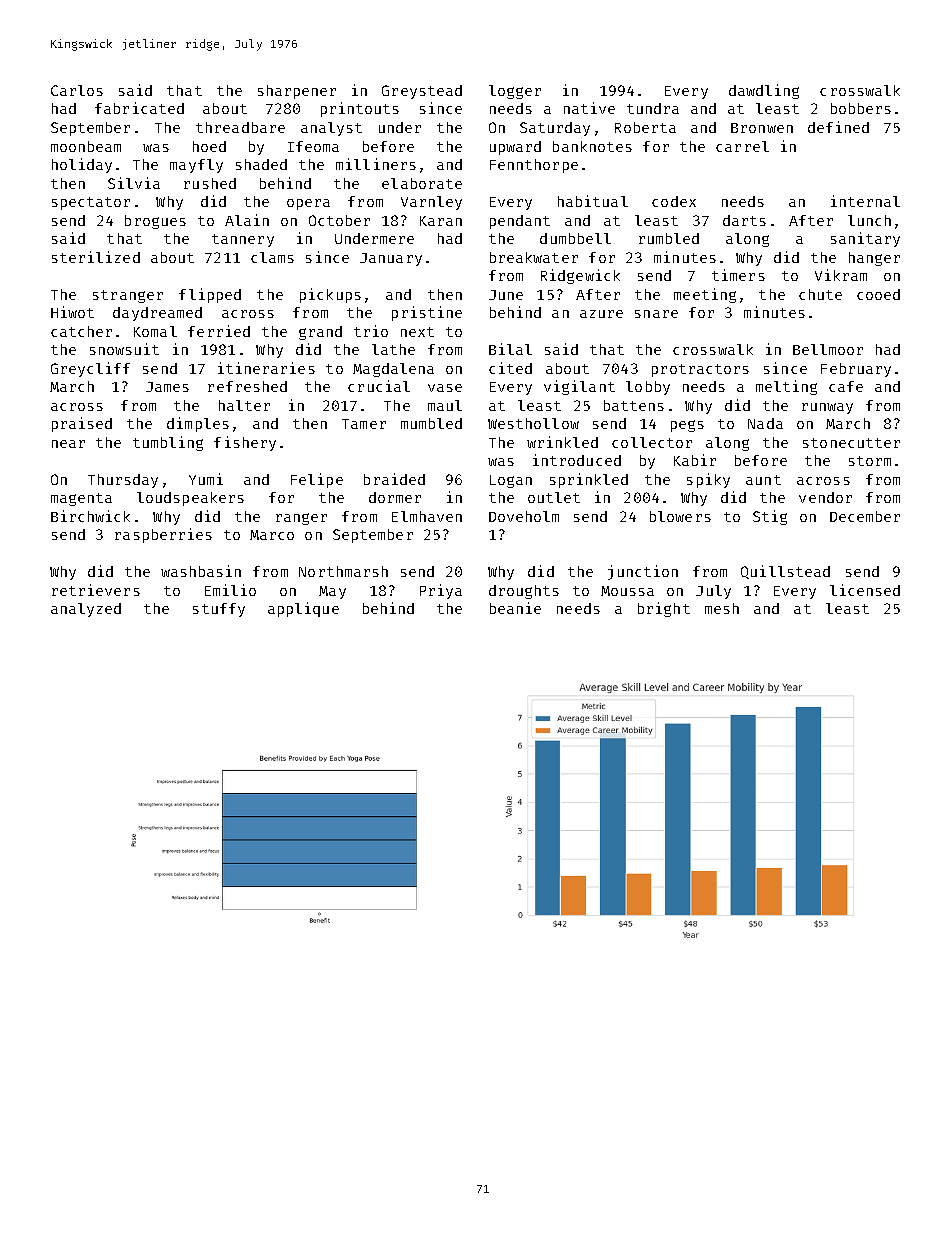 The image size is (952, 1233). I want to click on crucial, so click(379, 386).
